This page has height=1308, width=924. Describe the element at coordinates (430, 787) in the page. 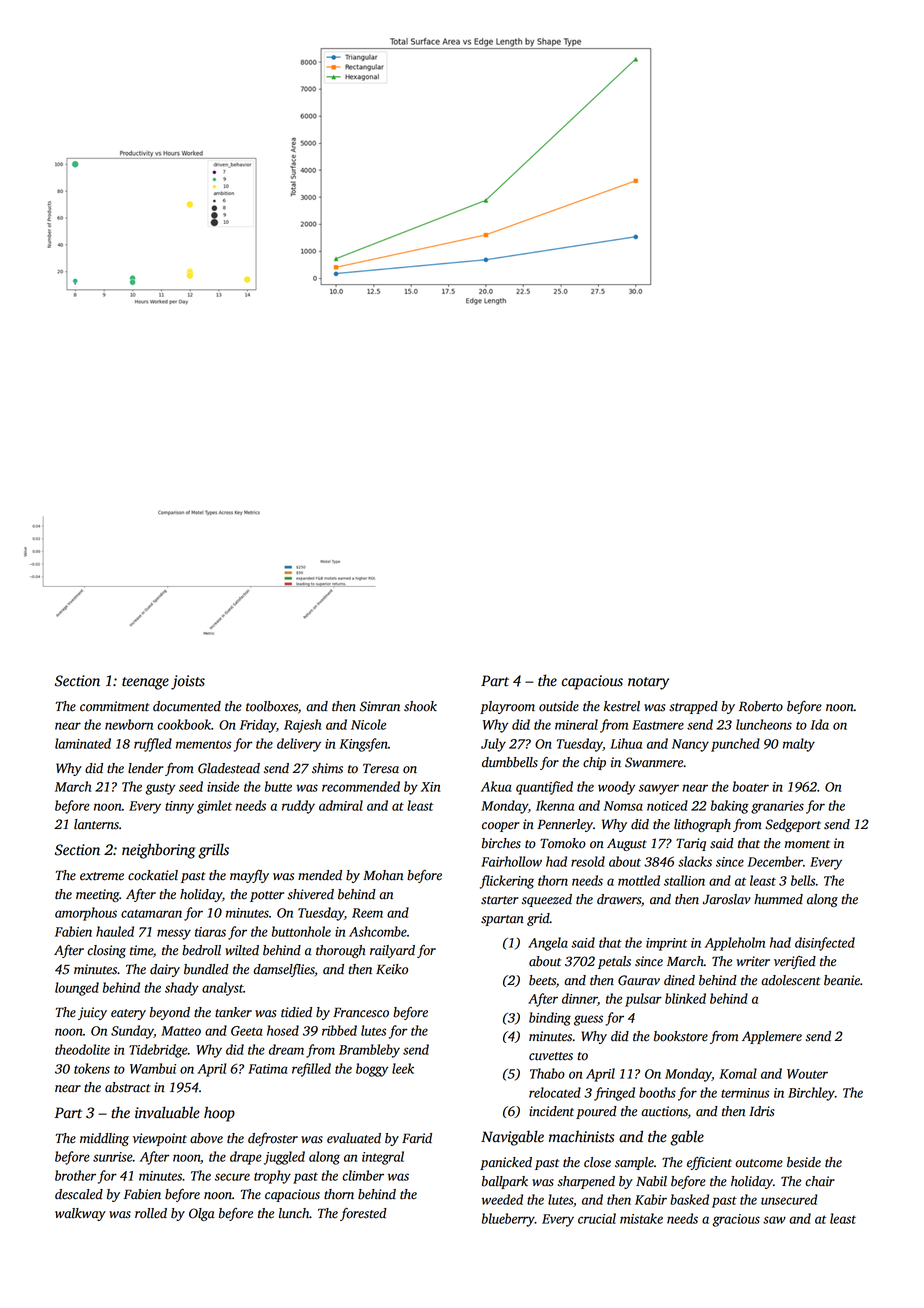

I see `Xin` at that location.
